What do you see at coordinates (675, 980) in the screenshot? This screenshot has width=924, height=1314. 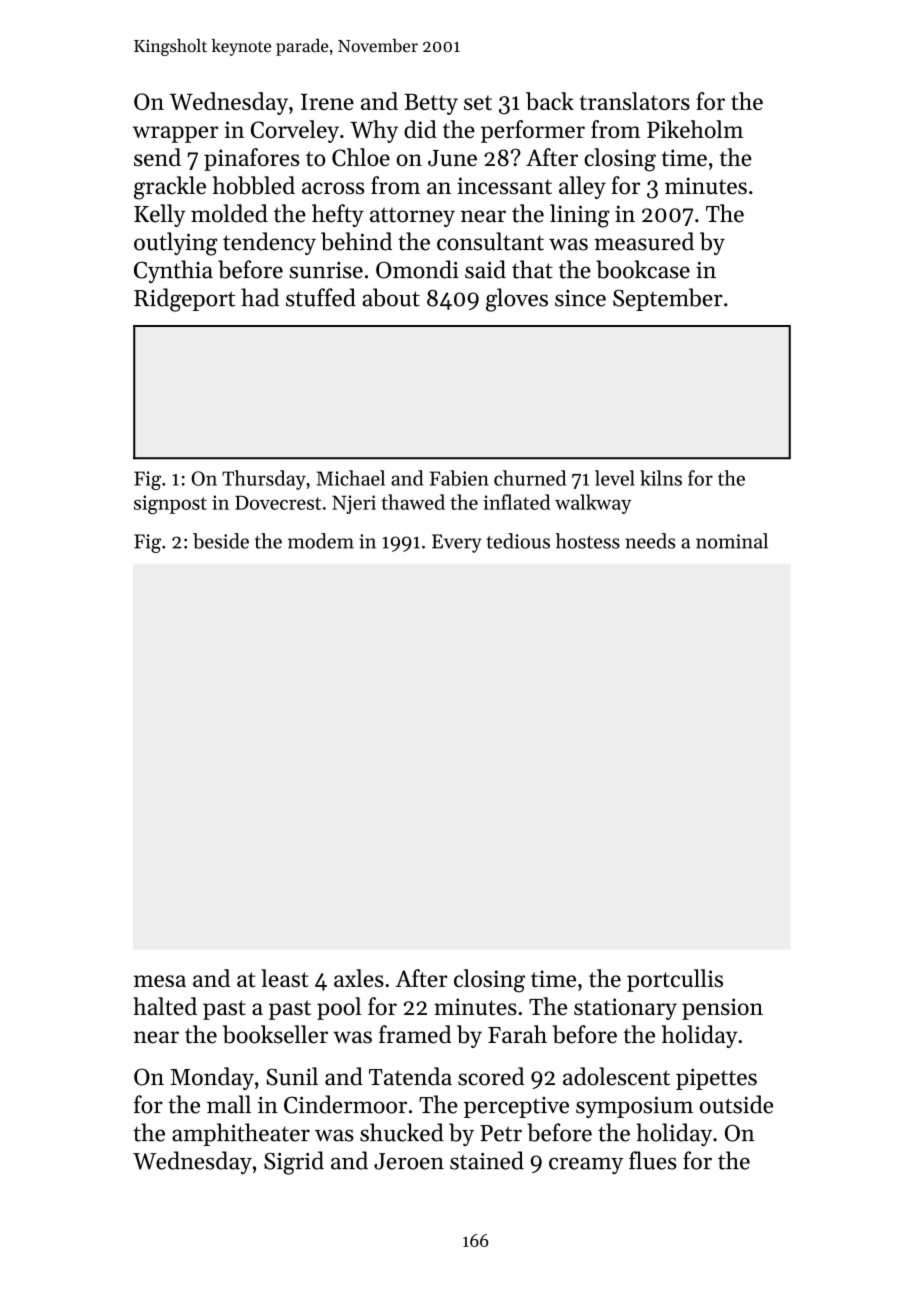 I see `portcullis` at bounding box center [675, 980].
